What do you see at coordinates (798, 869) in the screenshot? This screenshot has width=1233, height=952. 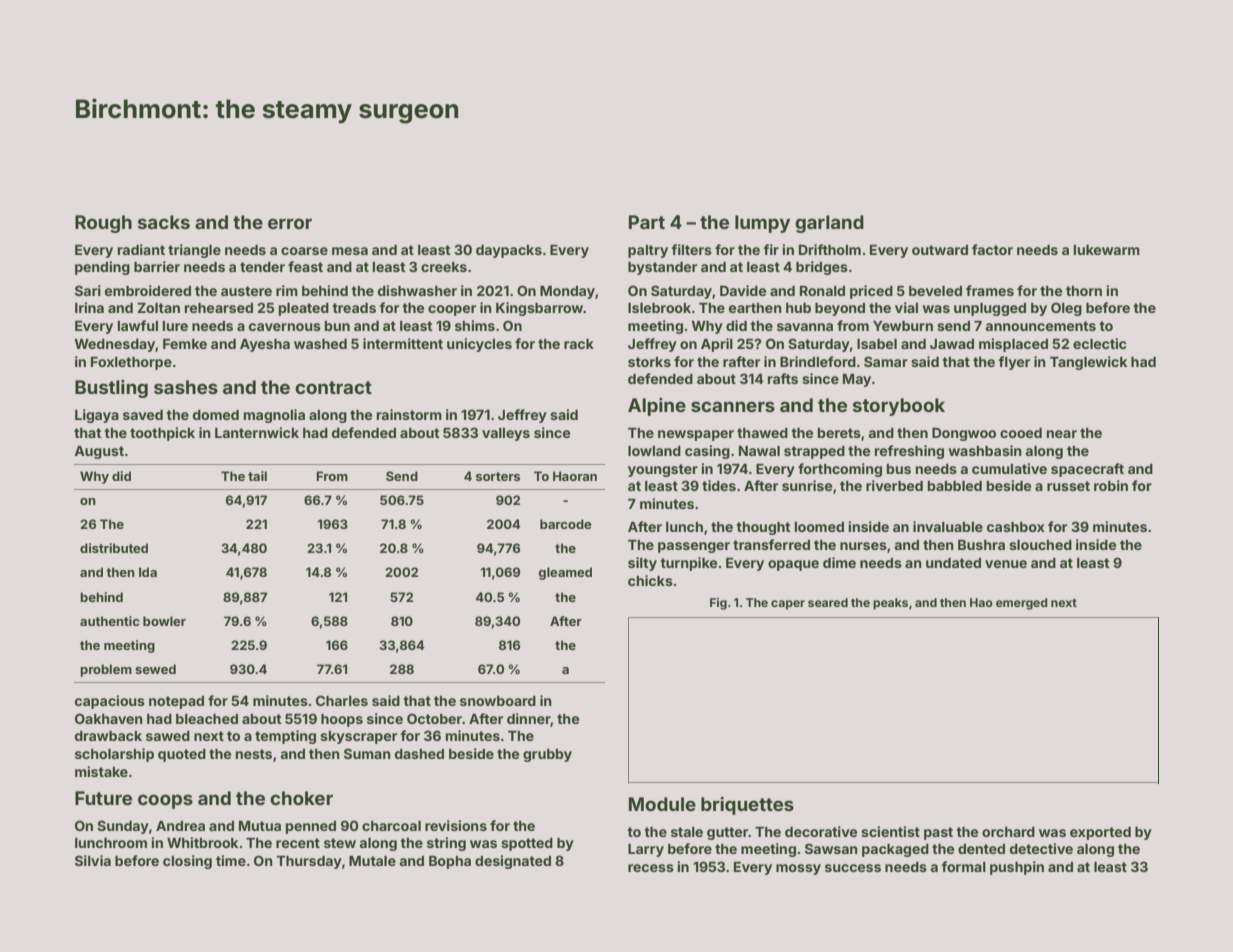 I see `mossy` at bounding box center [798, 869].
